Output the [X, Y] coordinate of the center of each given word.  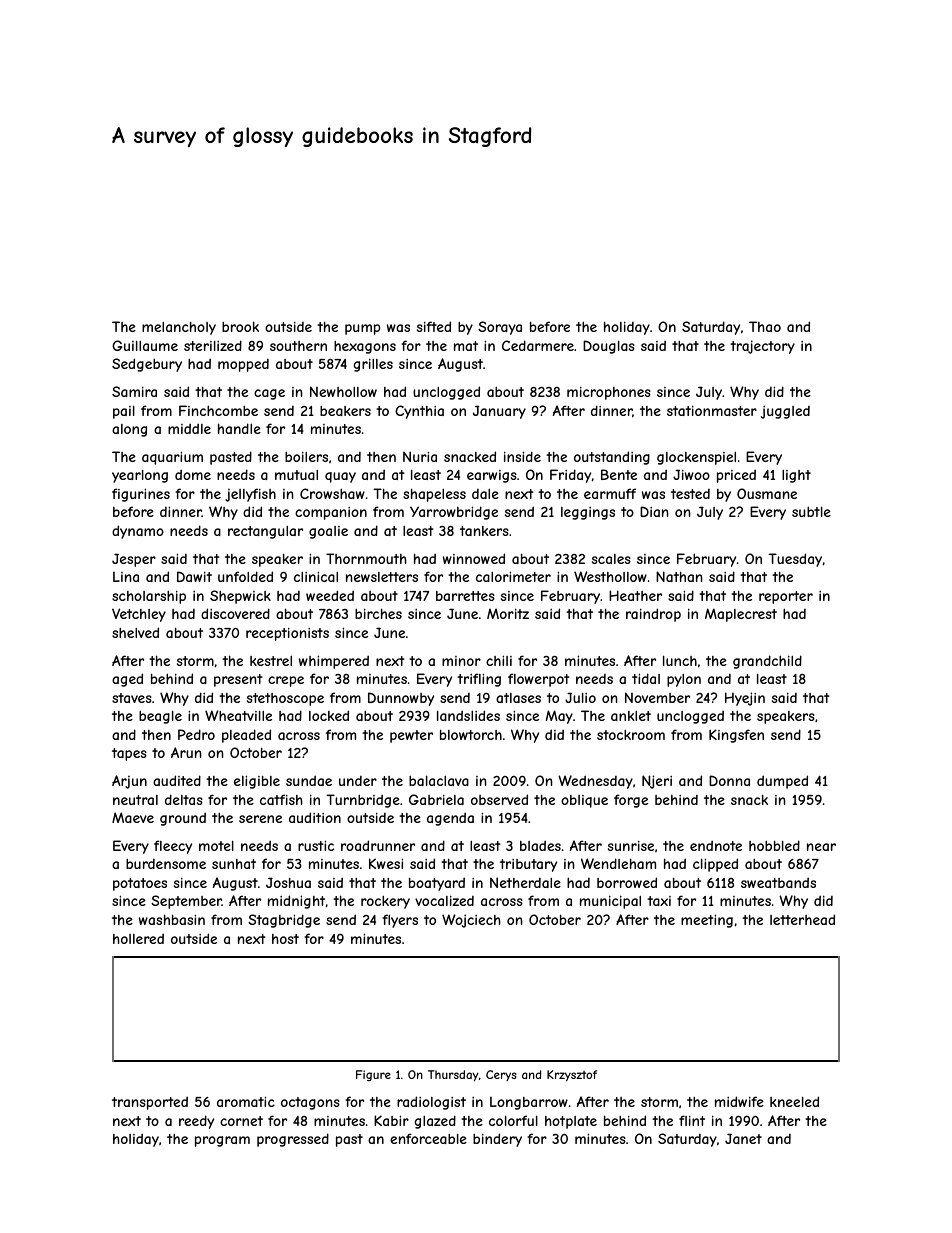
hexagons [365, 347]
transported [150, 1103]
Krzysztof [572, 1076]
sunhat [234, 864]
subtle [811, 511]
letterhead [802, 919]
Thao [765, 326]
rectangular [265, 532]
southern [298, 346]
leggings [588, 513]
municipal [610, 902]
